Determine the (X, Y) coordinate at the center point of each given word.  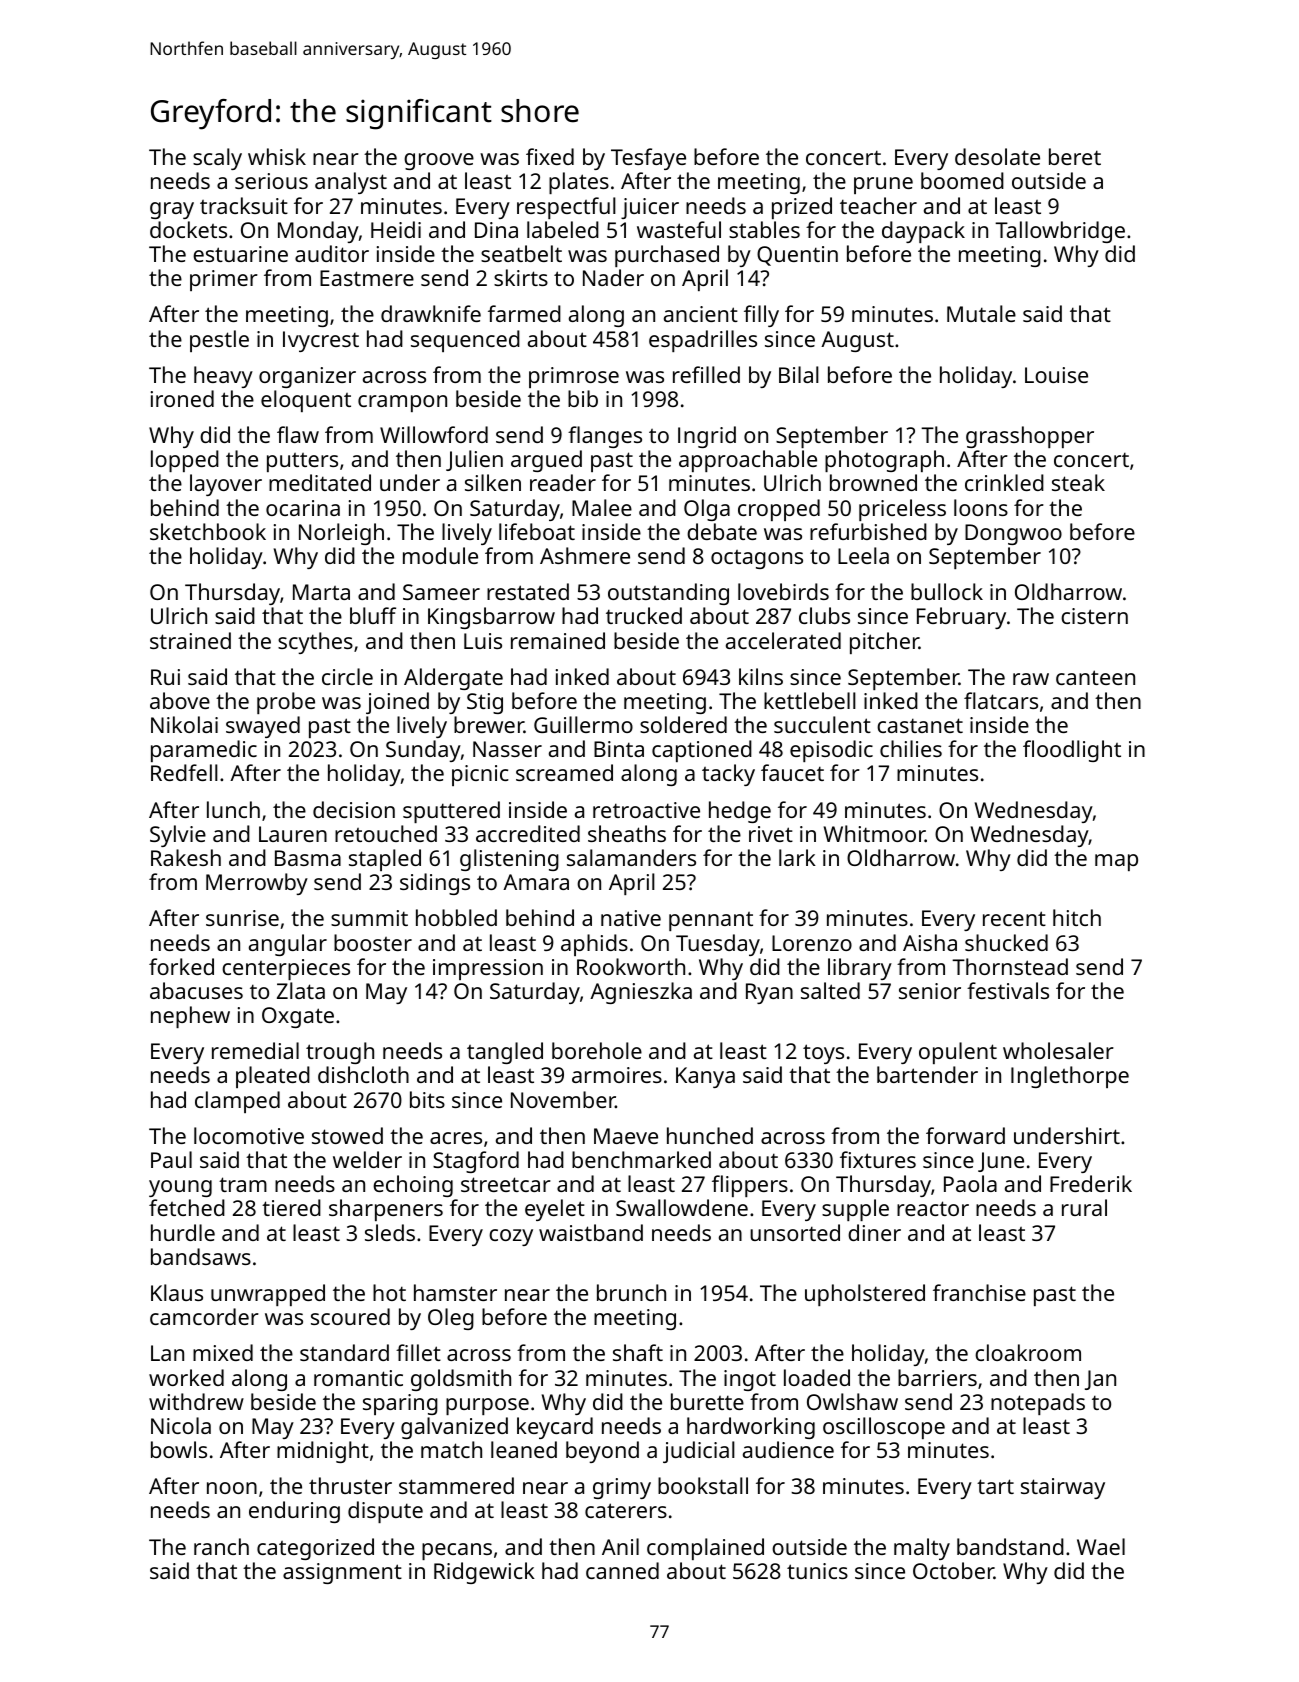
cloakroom (1028, 1352)
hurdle (183, 1232)
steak (1078, 482)
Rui (165, 677)
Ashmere (585, 555)
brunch (631, 1292)
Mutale (981, 313)
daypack (923, 232)
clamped (237, 1102)
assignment (342, 1573)
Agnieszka (641, 993)
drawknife (431, 313)
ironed (182, 398)
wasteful (679, 229)
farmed (524, 313)
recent (1014, 918)
